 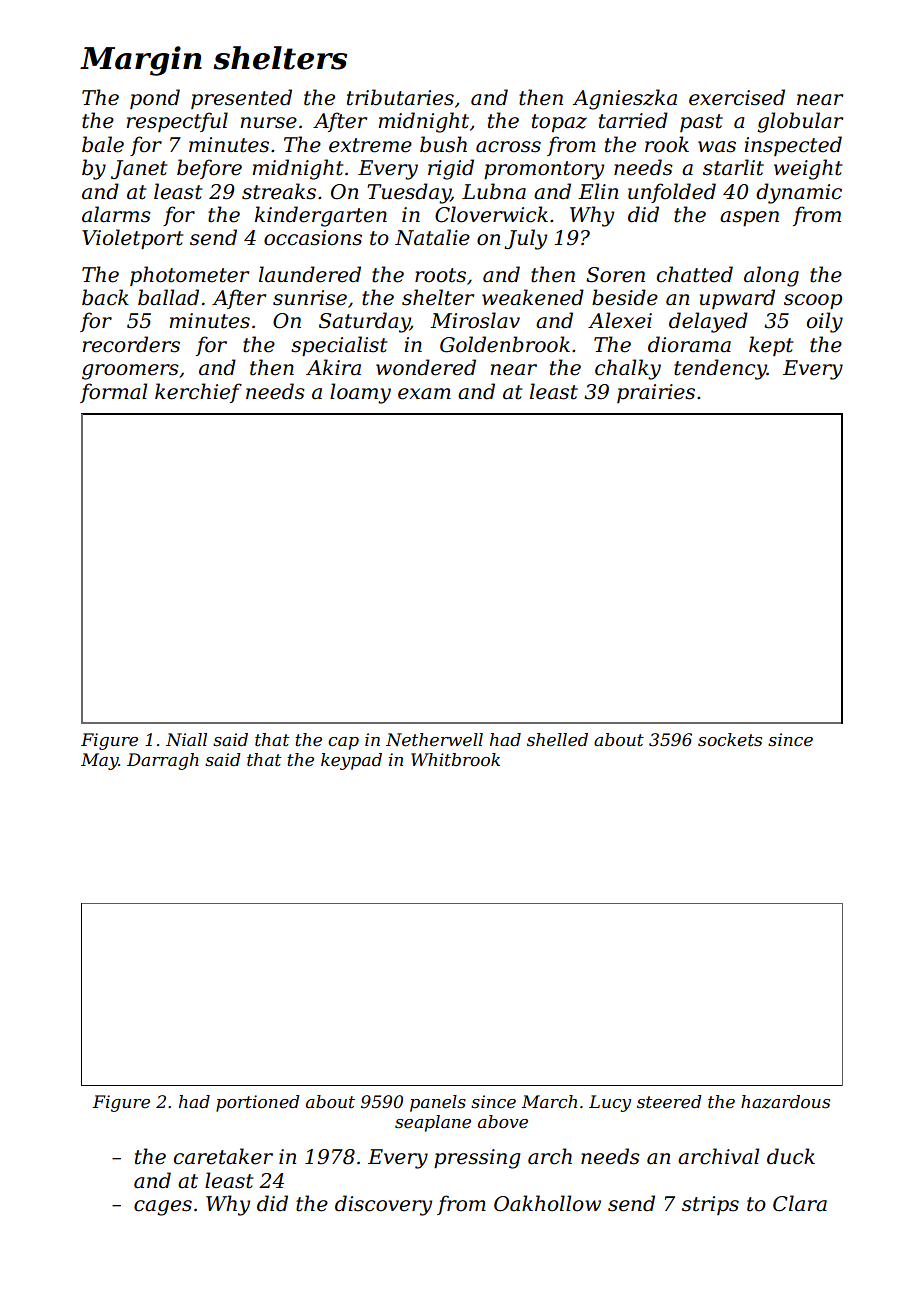 I want to click on Margin, so click(x=141, y=61).
